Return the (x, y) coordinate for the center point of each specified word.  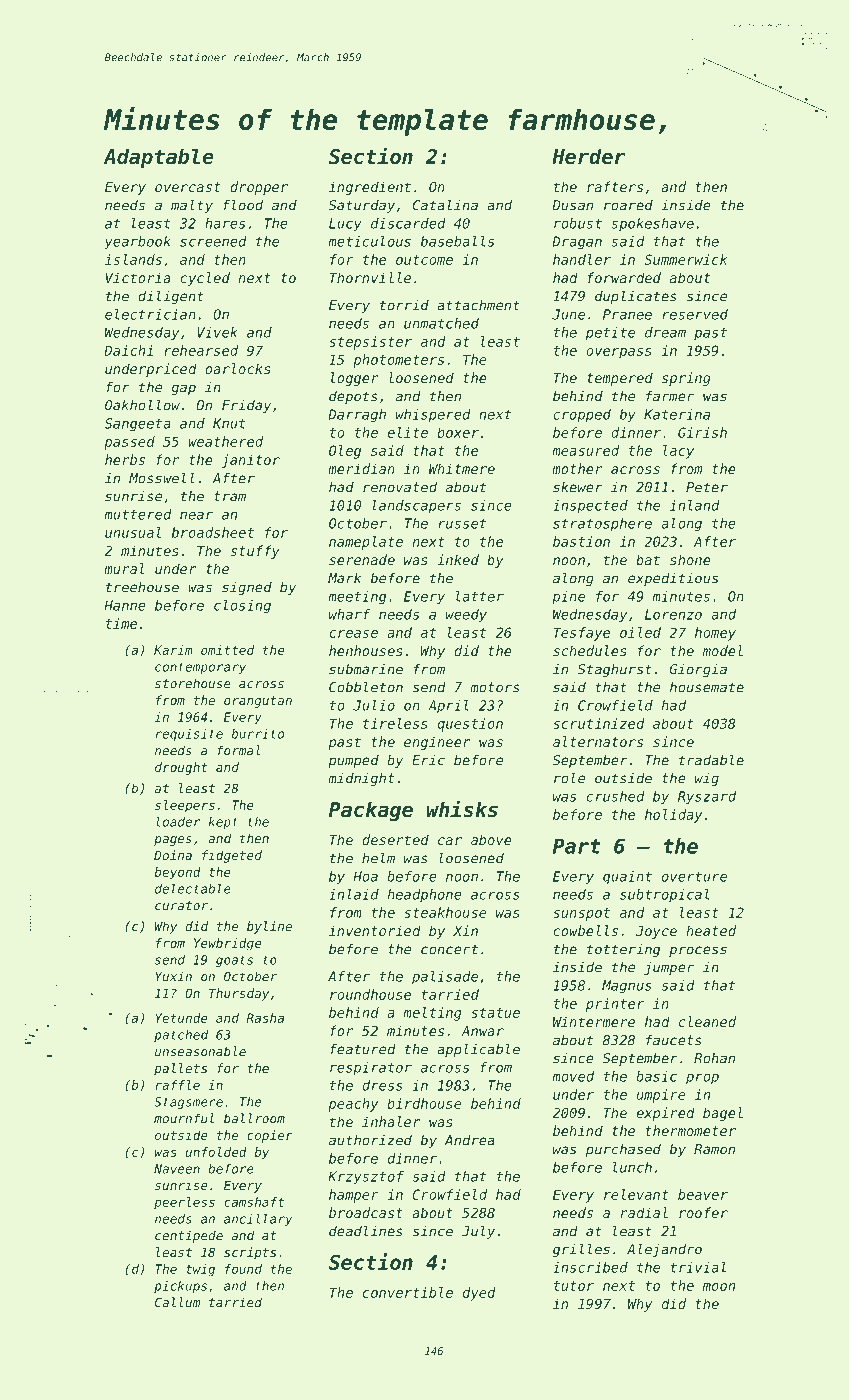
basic (656, 1076)
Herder (589, 156)
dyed (479, 1294)
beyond (178, 873)
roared (628, 205)
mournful (184, 1118)
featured (363, 1049)
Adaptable (158, 158)
